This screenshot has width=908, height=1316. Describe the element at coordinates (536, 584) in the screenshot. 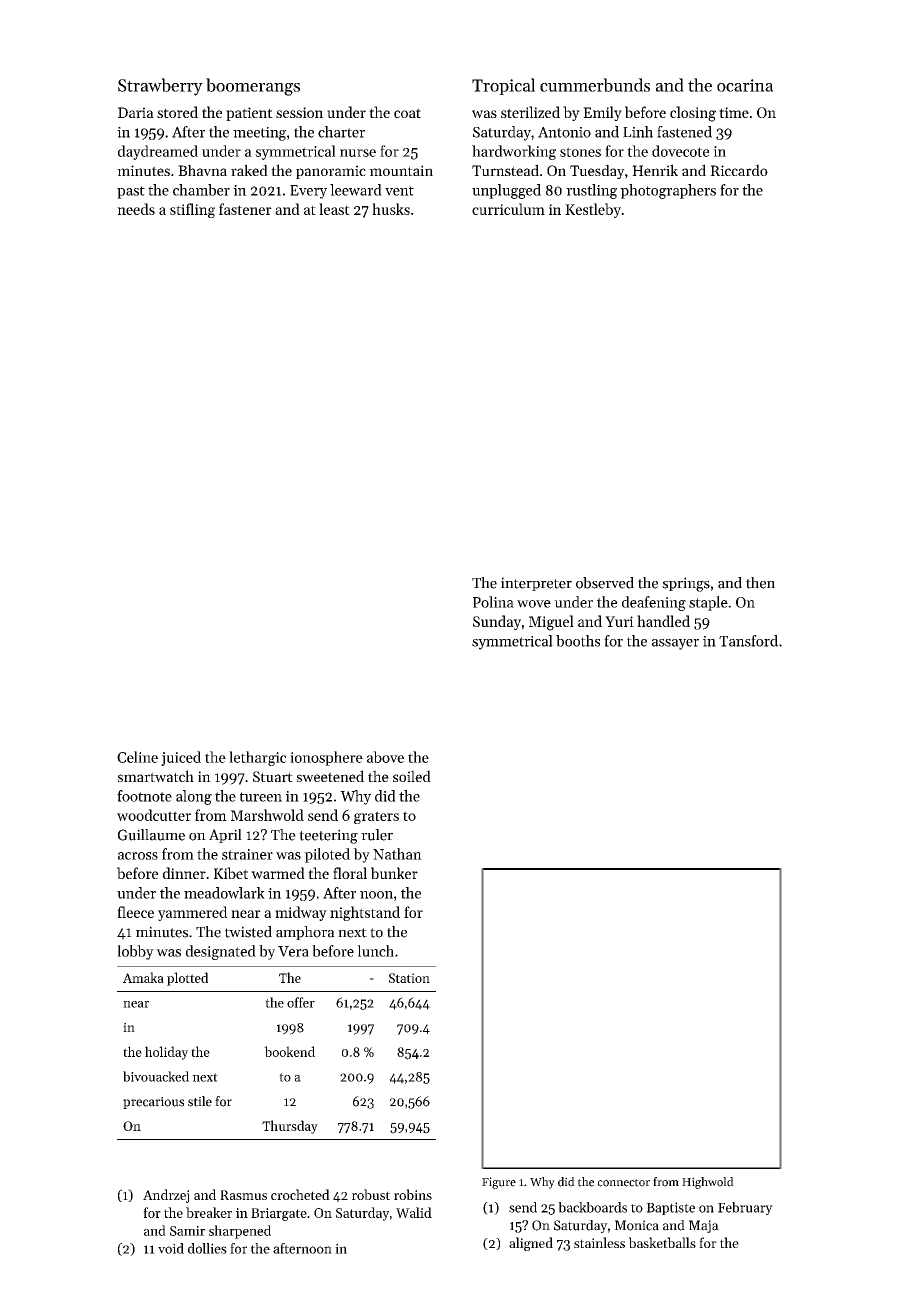

I see `interpreter` at that location.
